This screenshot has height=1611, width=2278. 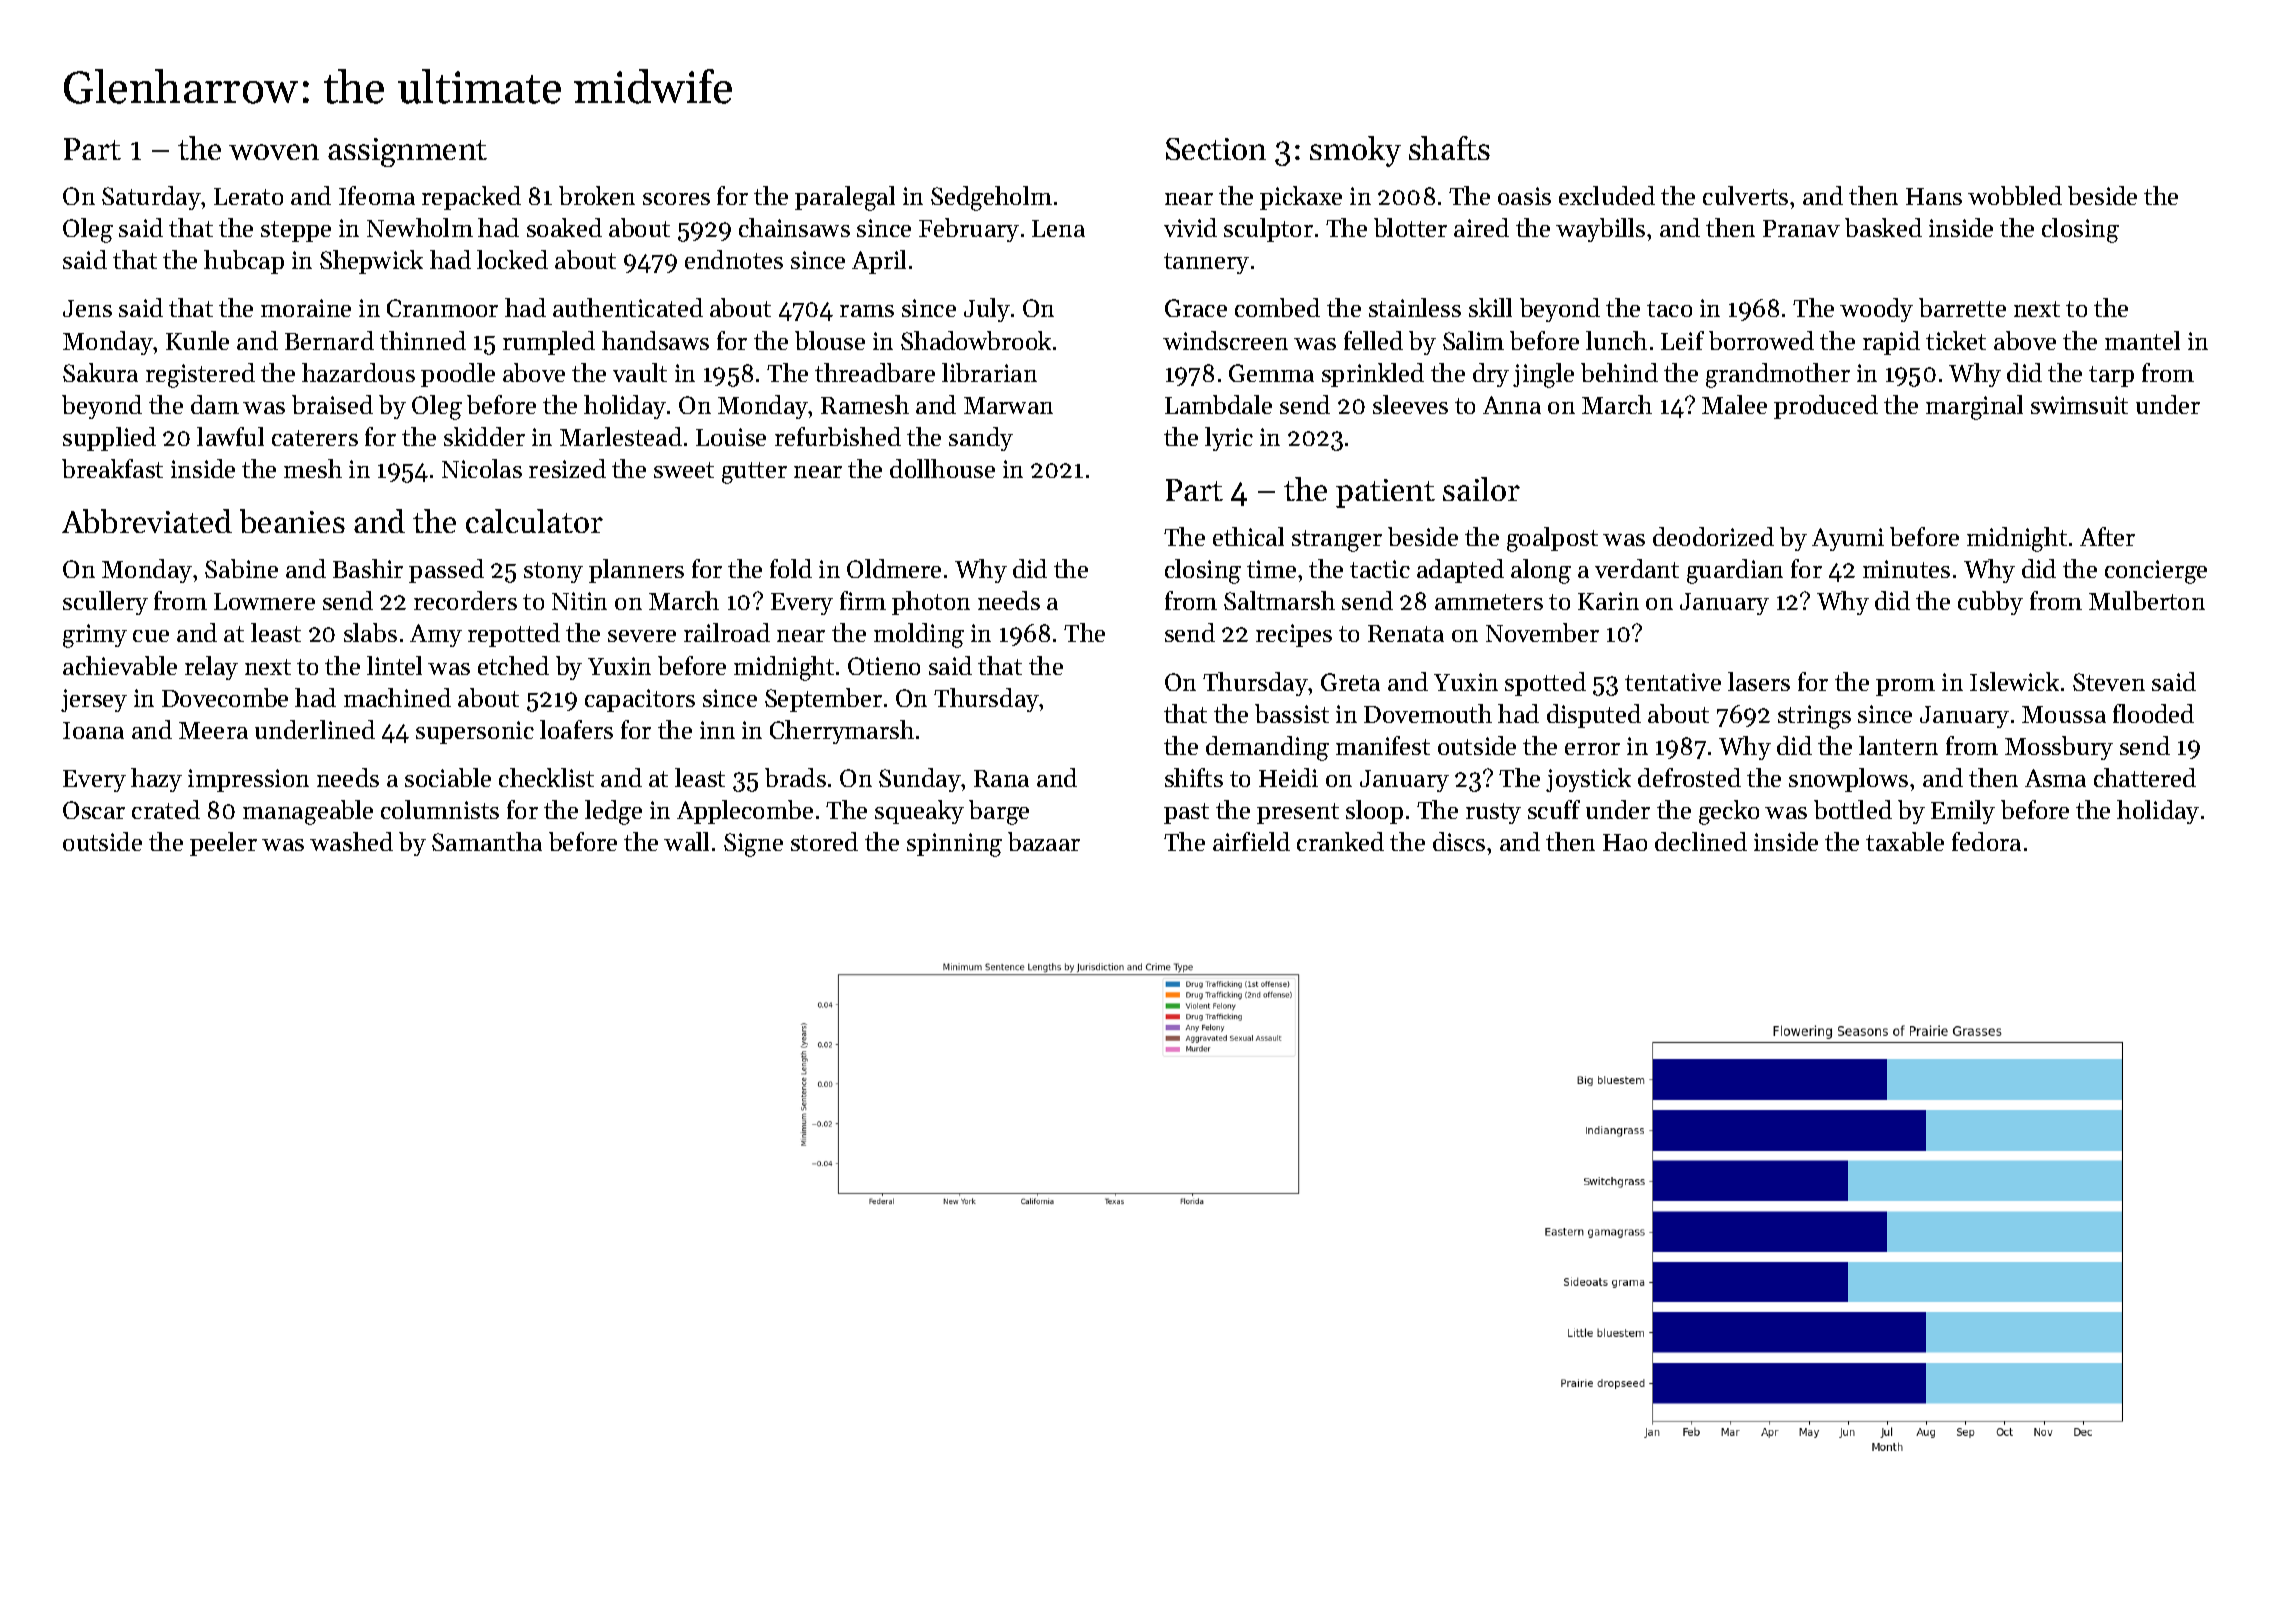 I want to click on sleeves, so click(x=1410, y=404).
